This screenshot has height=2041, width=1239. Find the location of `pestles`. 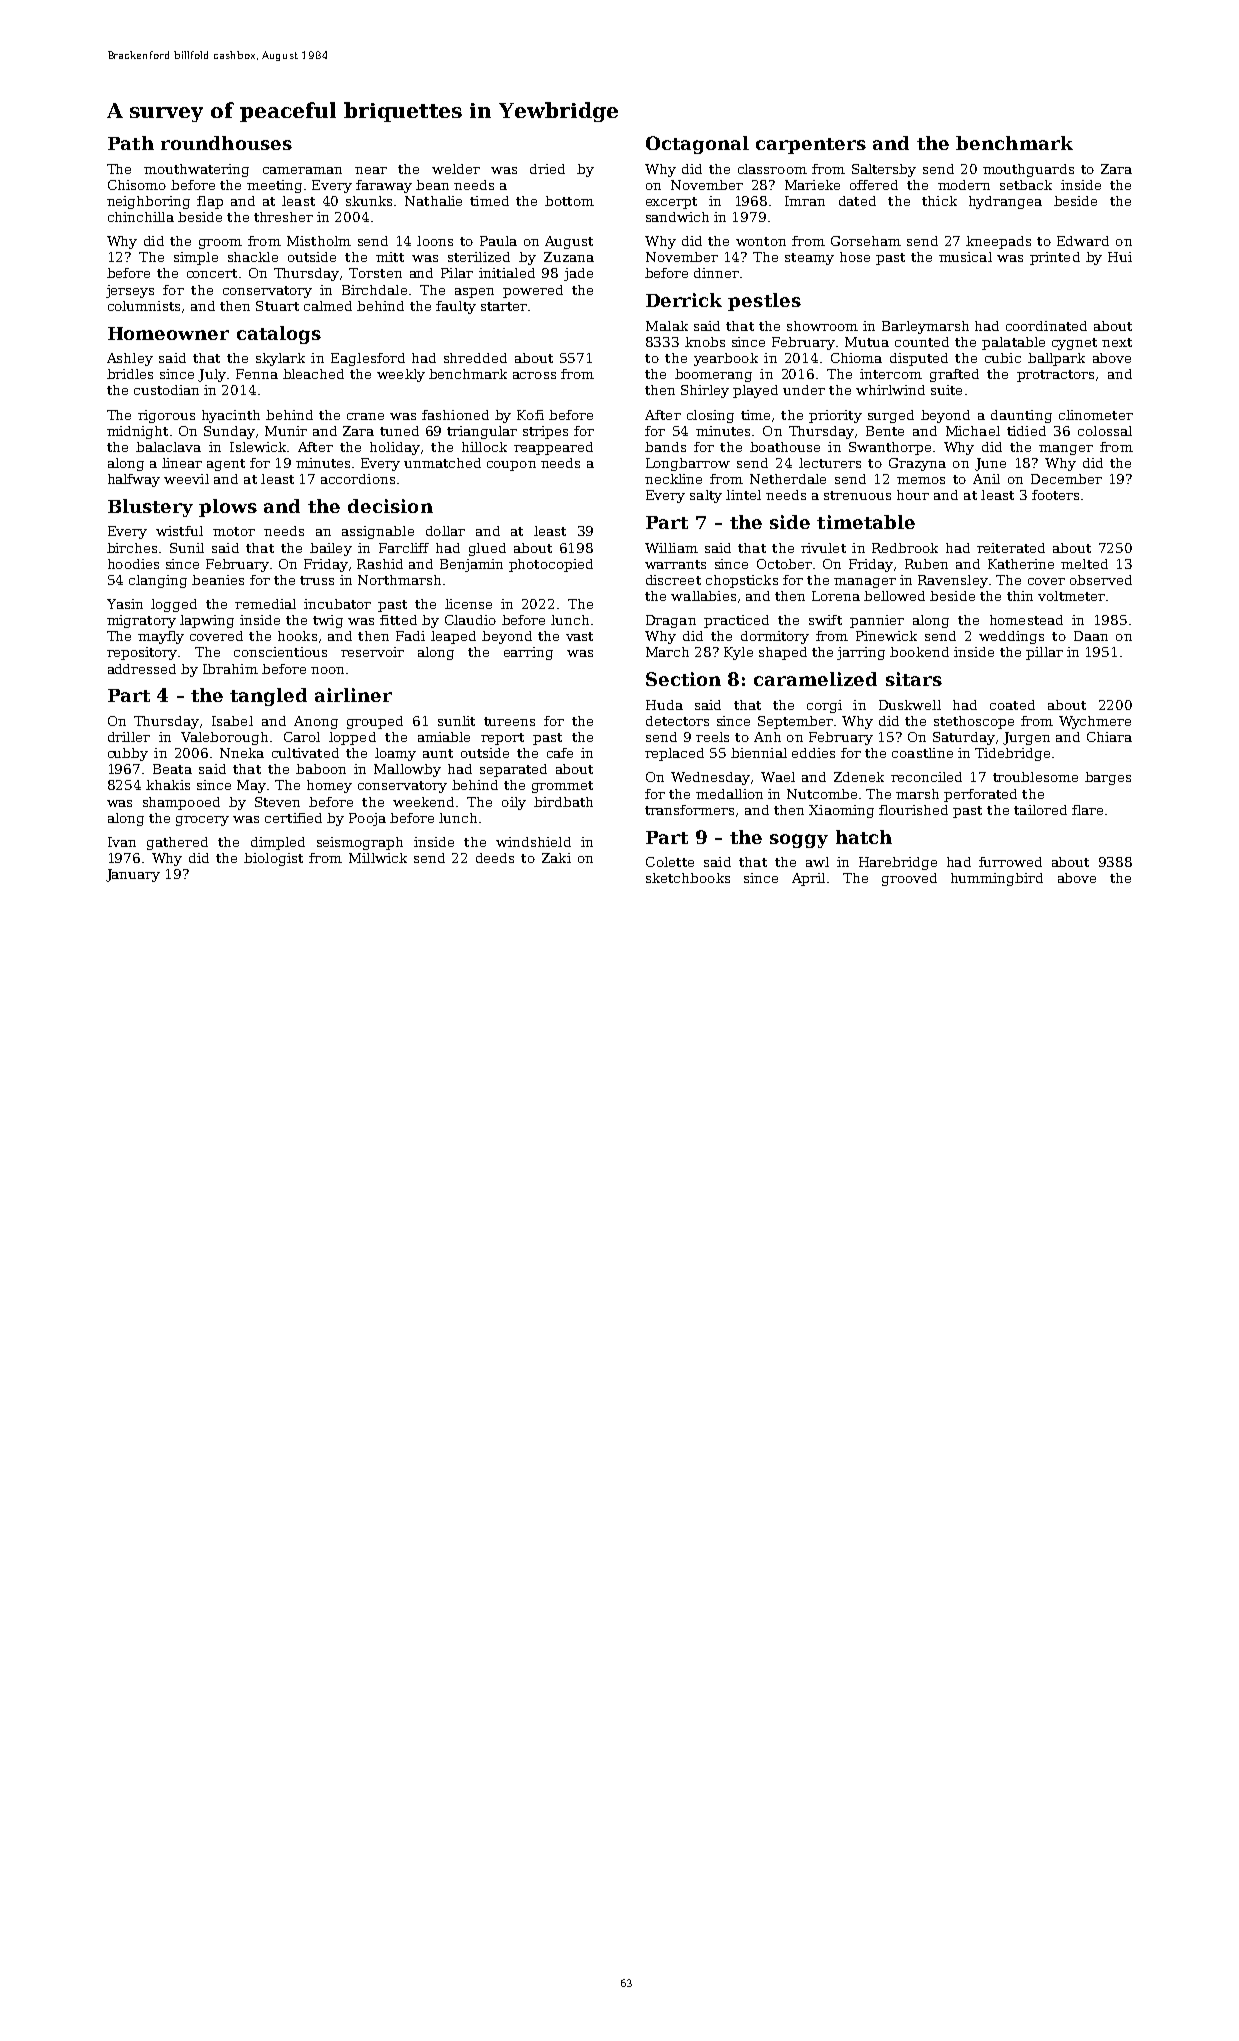

pestles is located at coordinates (764, 302).
